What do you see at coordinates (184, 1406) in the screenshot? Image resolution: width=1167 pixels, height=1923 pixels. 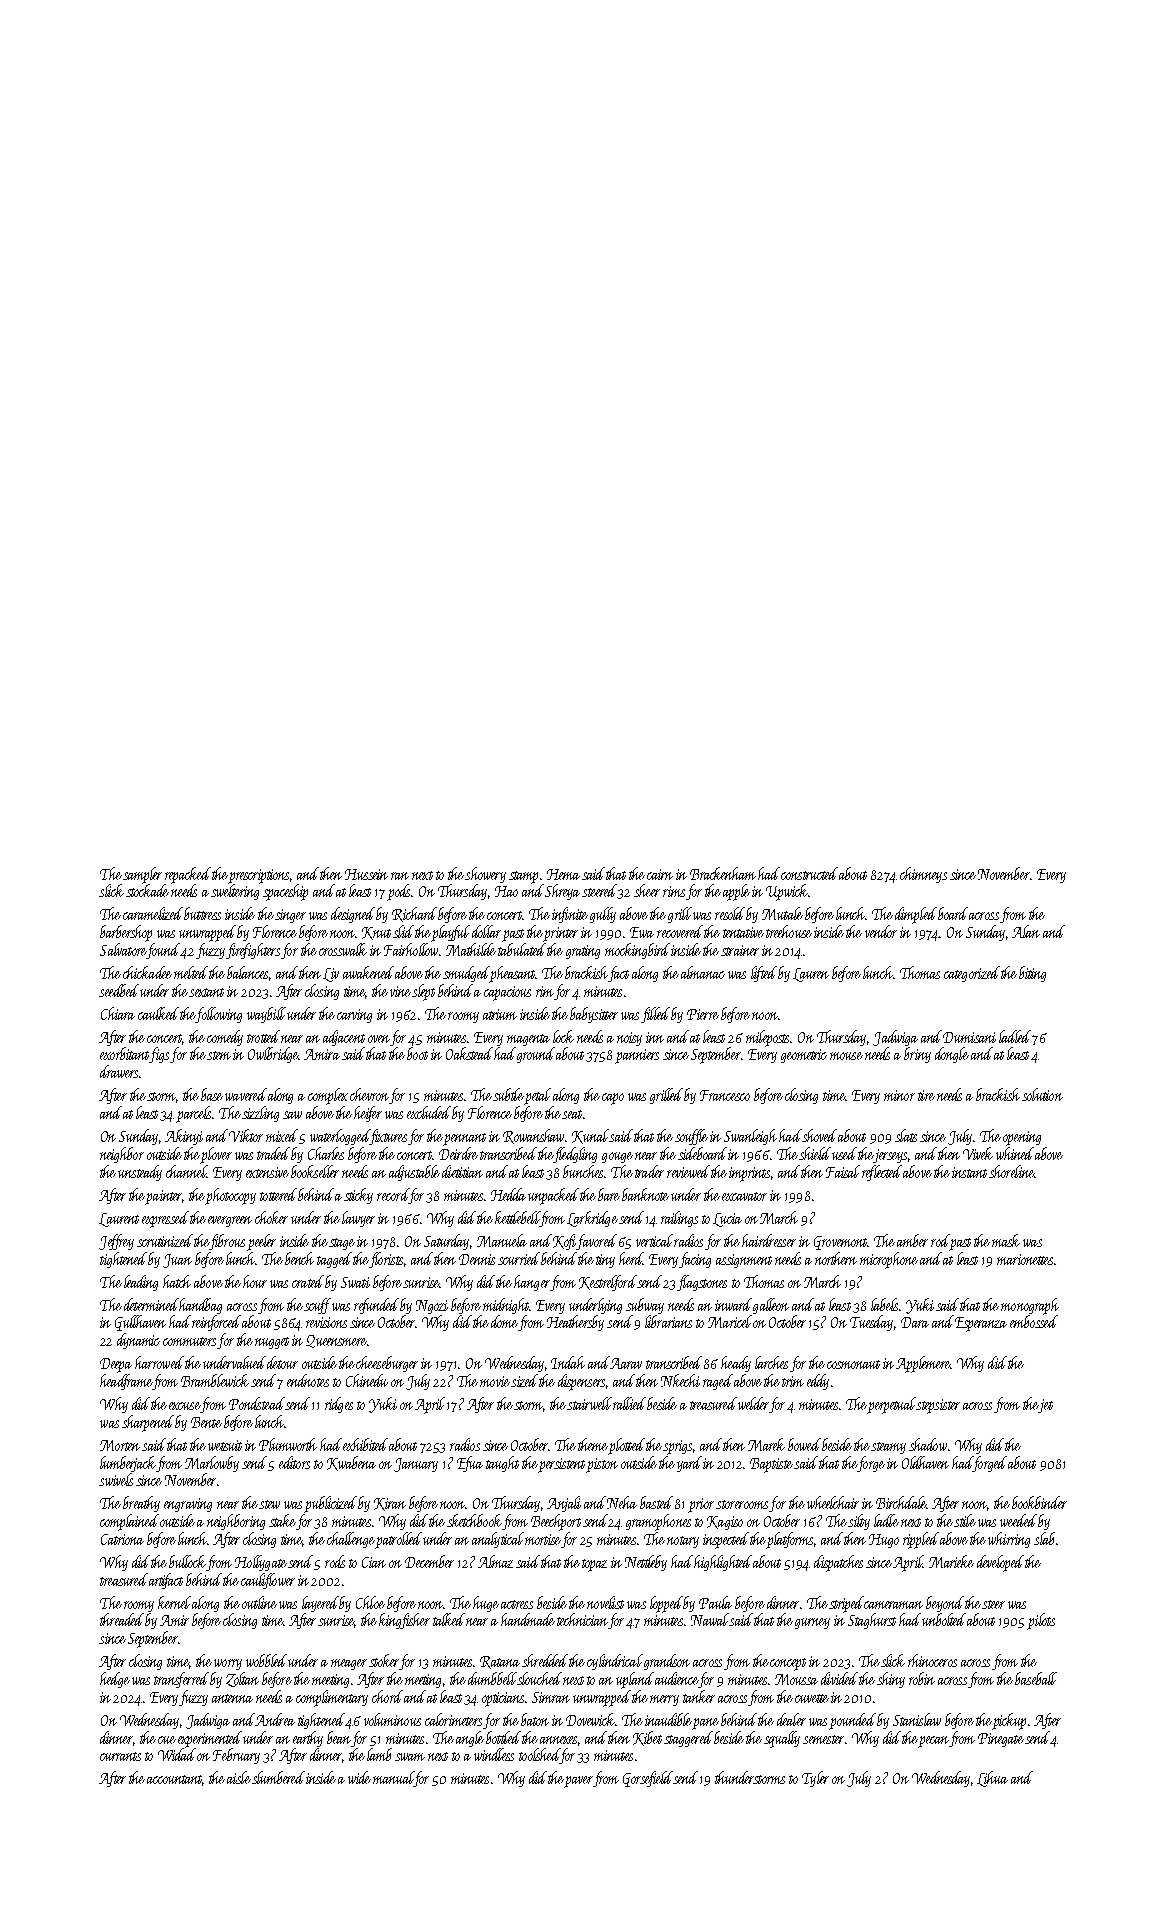 I see `excuse` at bounding box center [184, 1406].
